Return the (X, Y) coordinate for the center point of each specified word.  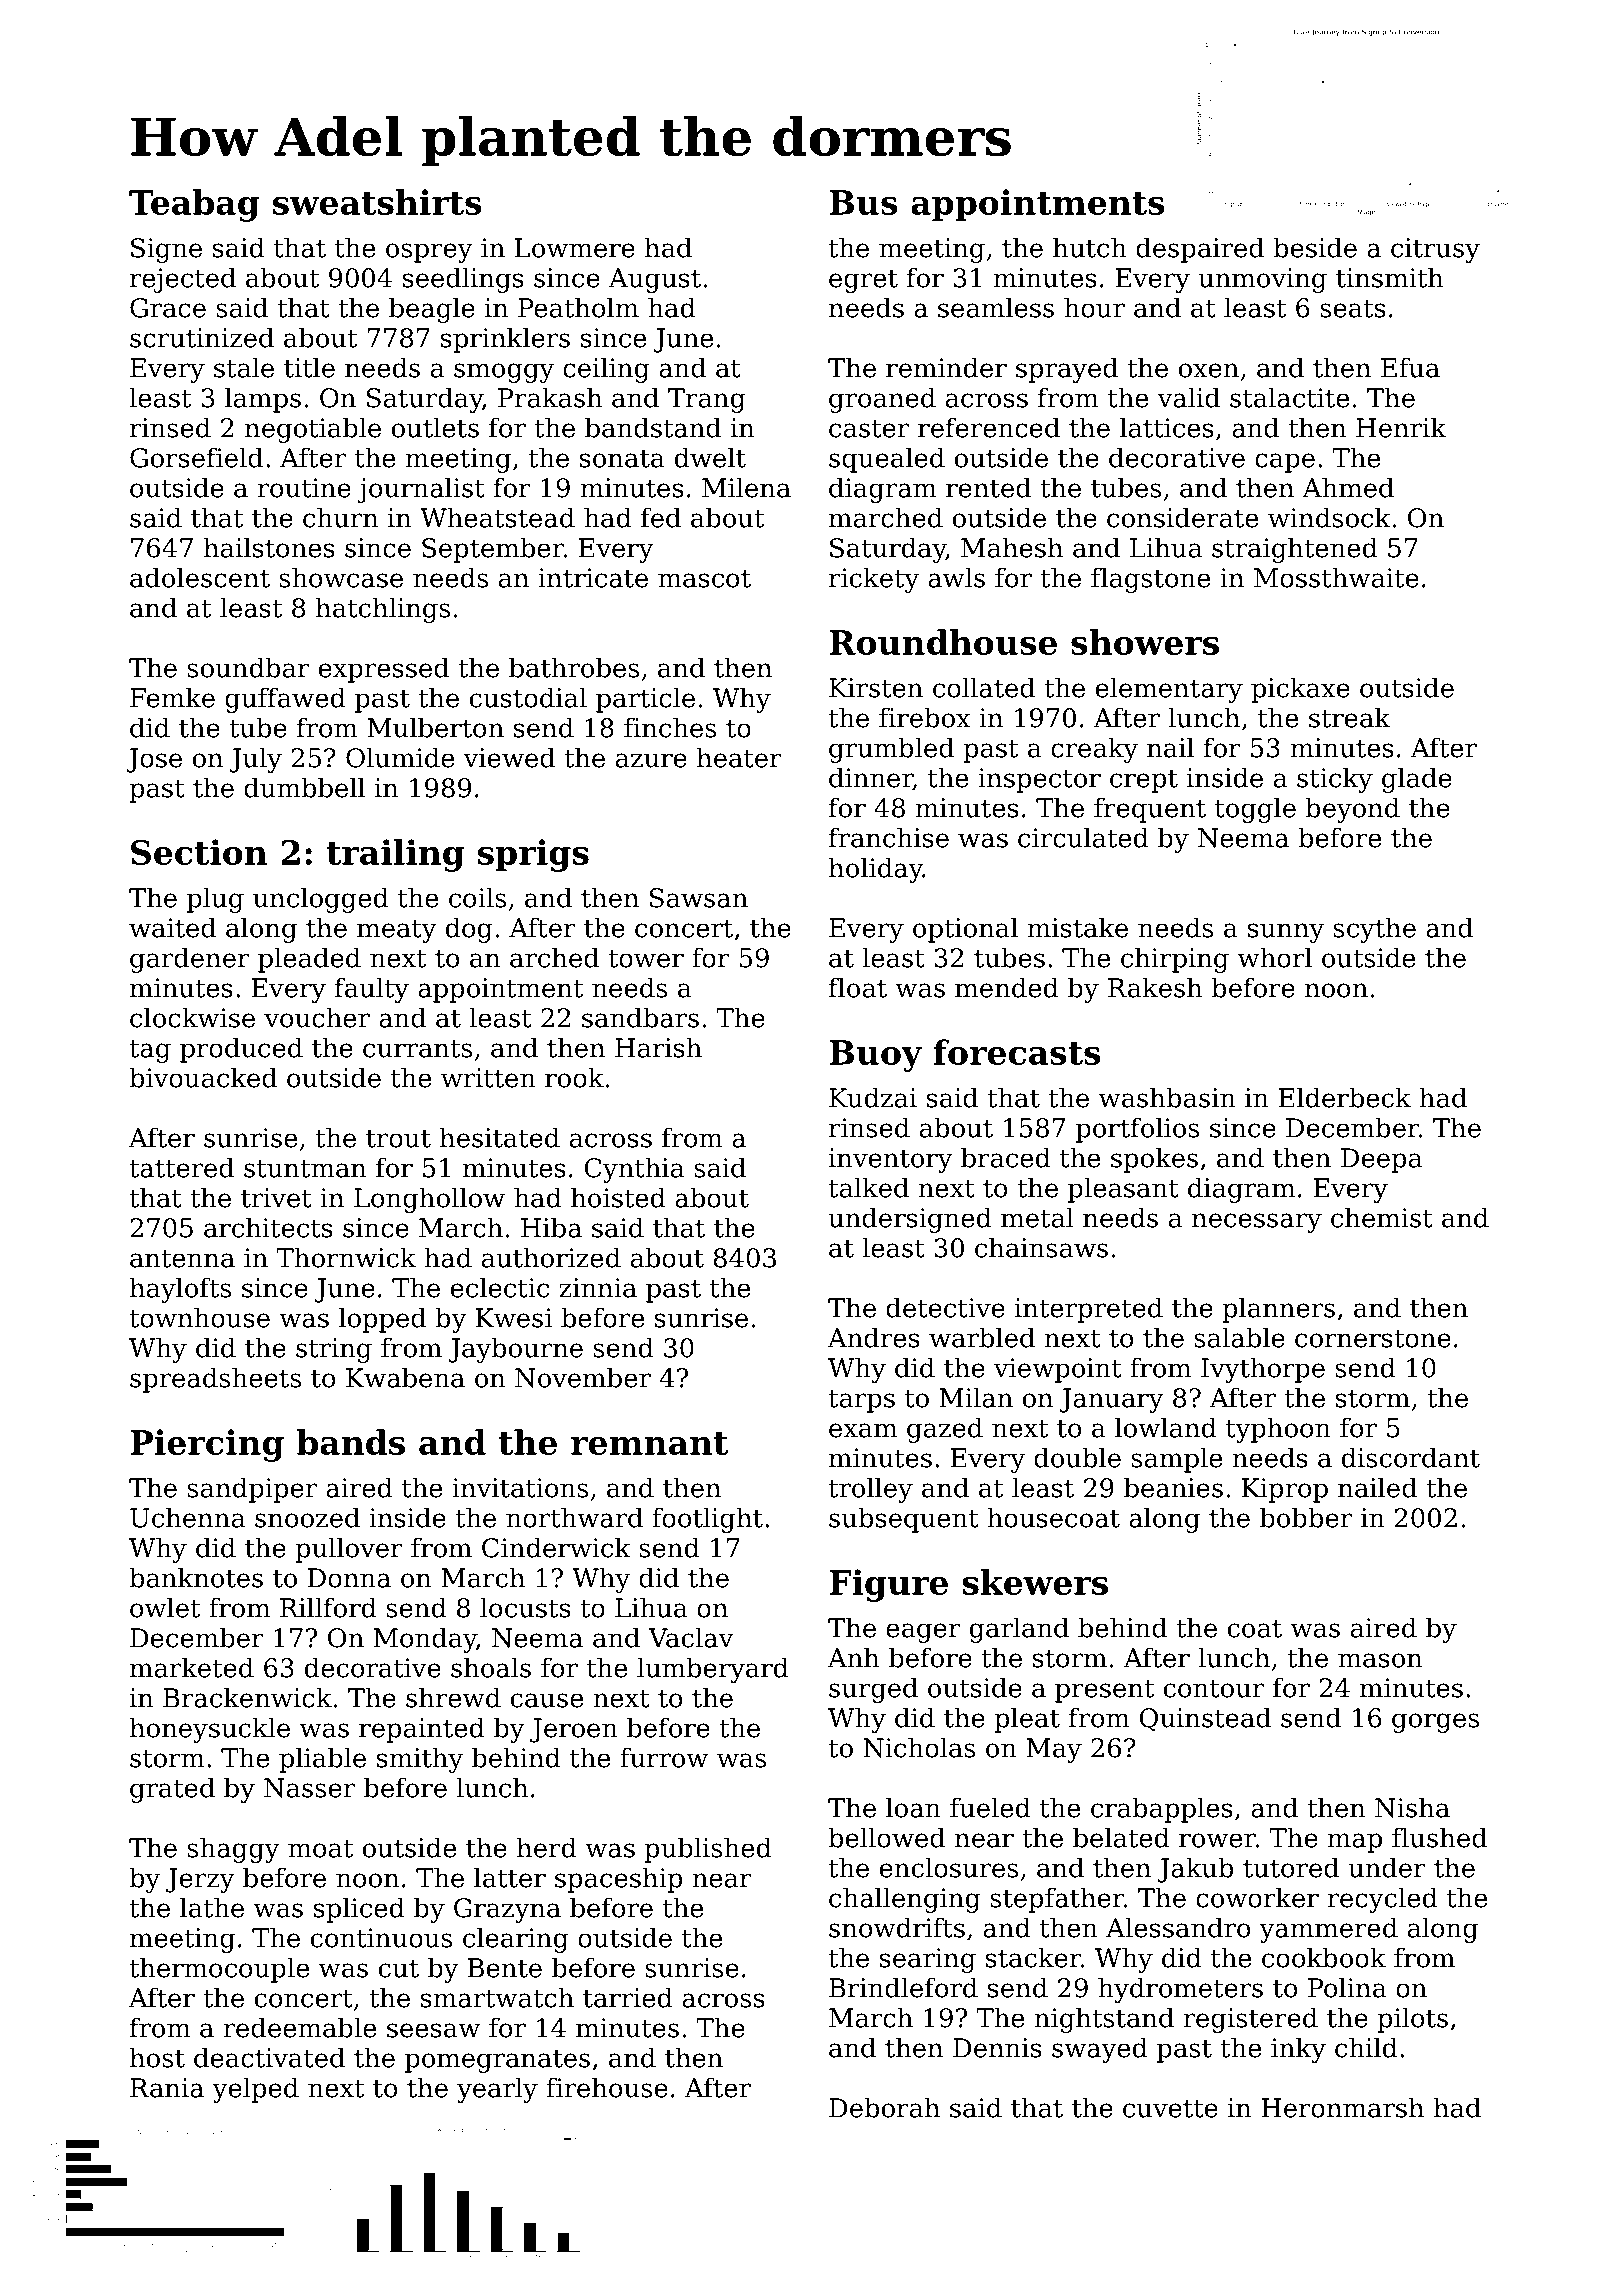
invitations (520, 1488)
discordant (1411, 1457)
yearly (497, 2090)
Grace (168, 308)
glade (1417, 780)
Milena (746, 487)
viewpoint (1058, 1370)
